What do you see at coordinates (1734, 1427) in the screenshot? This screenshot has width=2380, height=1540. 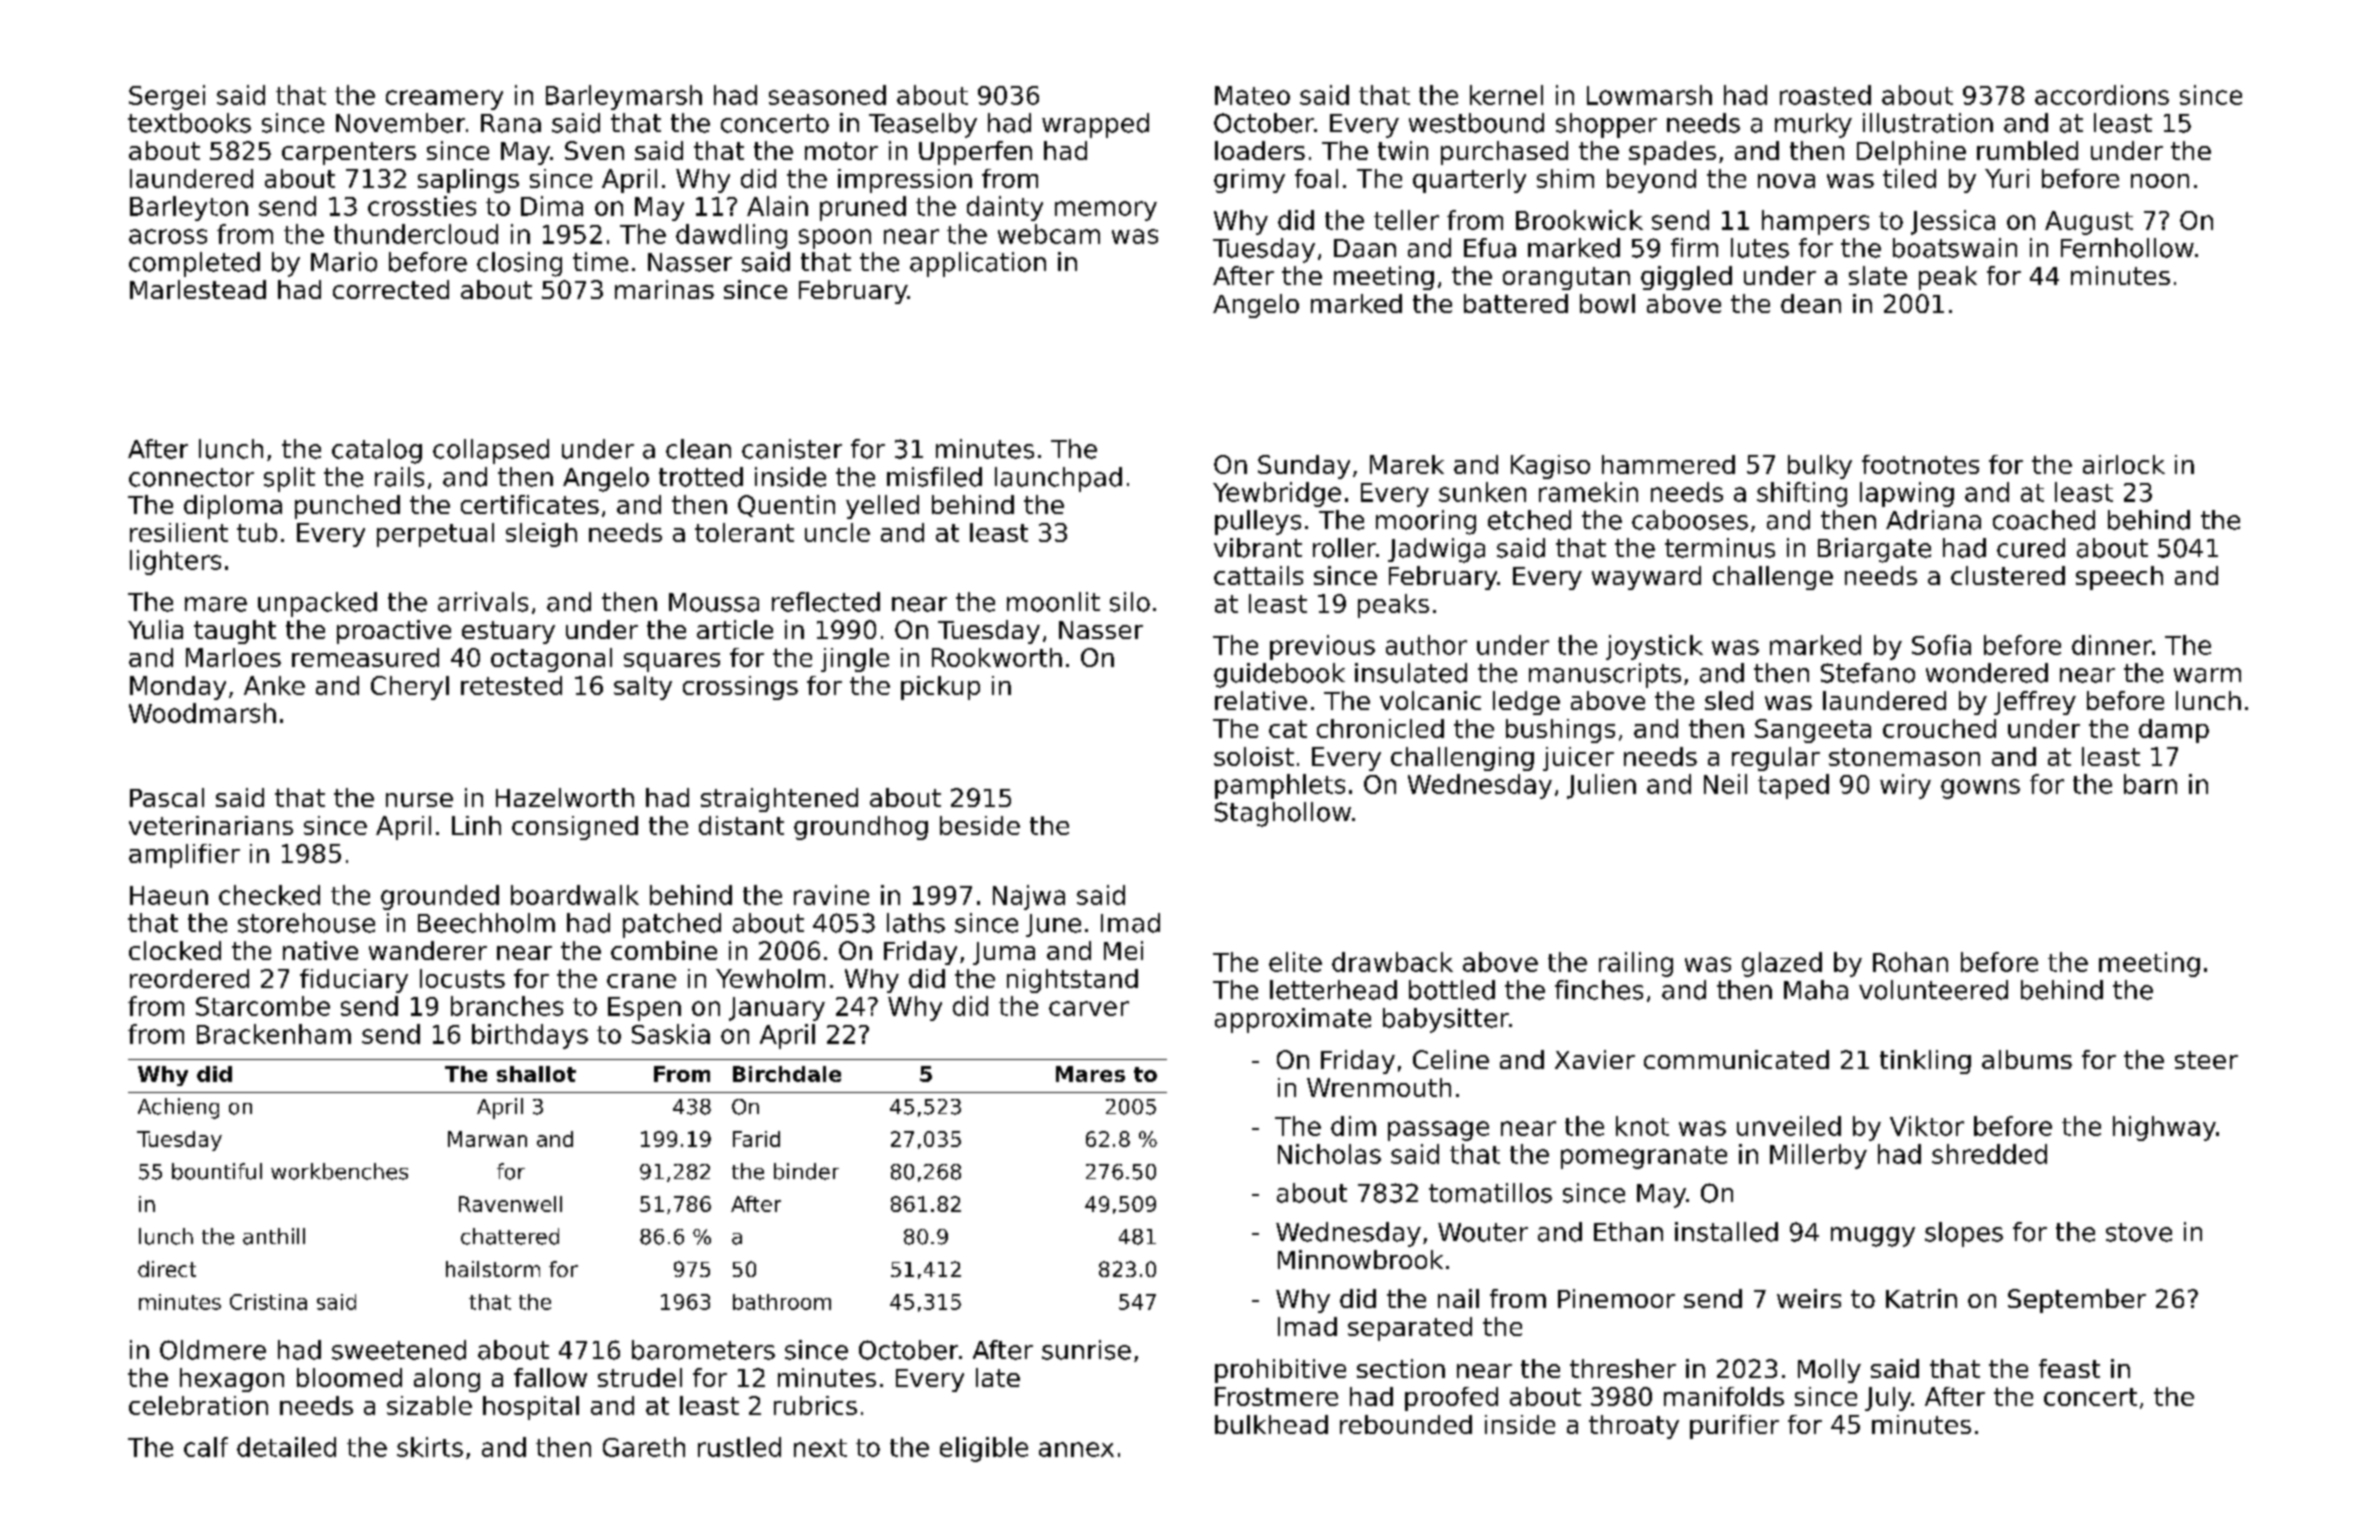 I see `purifier` at bounding box center [1734, 1427].
